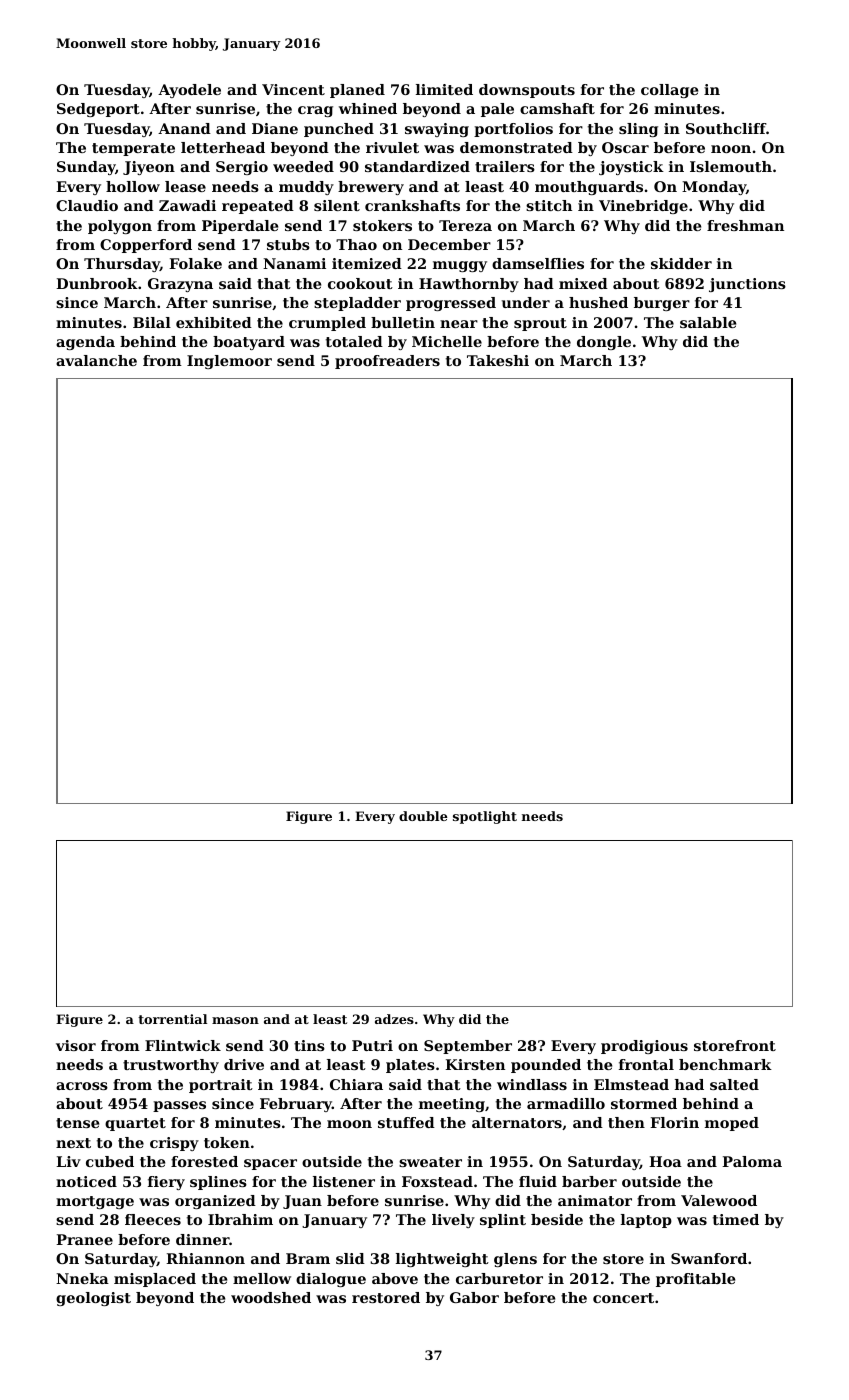 This image has height=1400, width=849. What do you see at coordinates (474, 1297) in the image?
I see `Gabor` at bounding box center [474, 1297].
